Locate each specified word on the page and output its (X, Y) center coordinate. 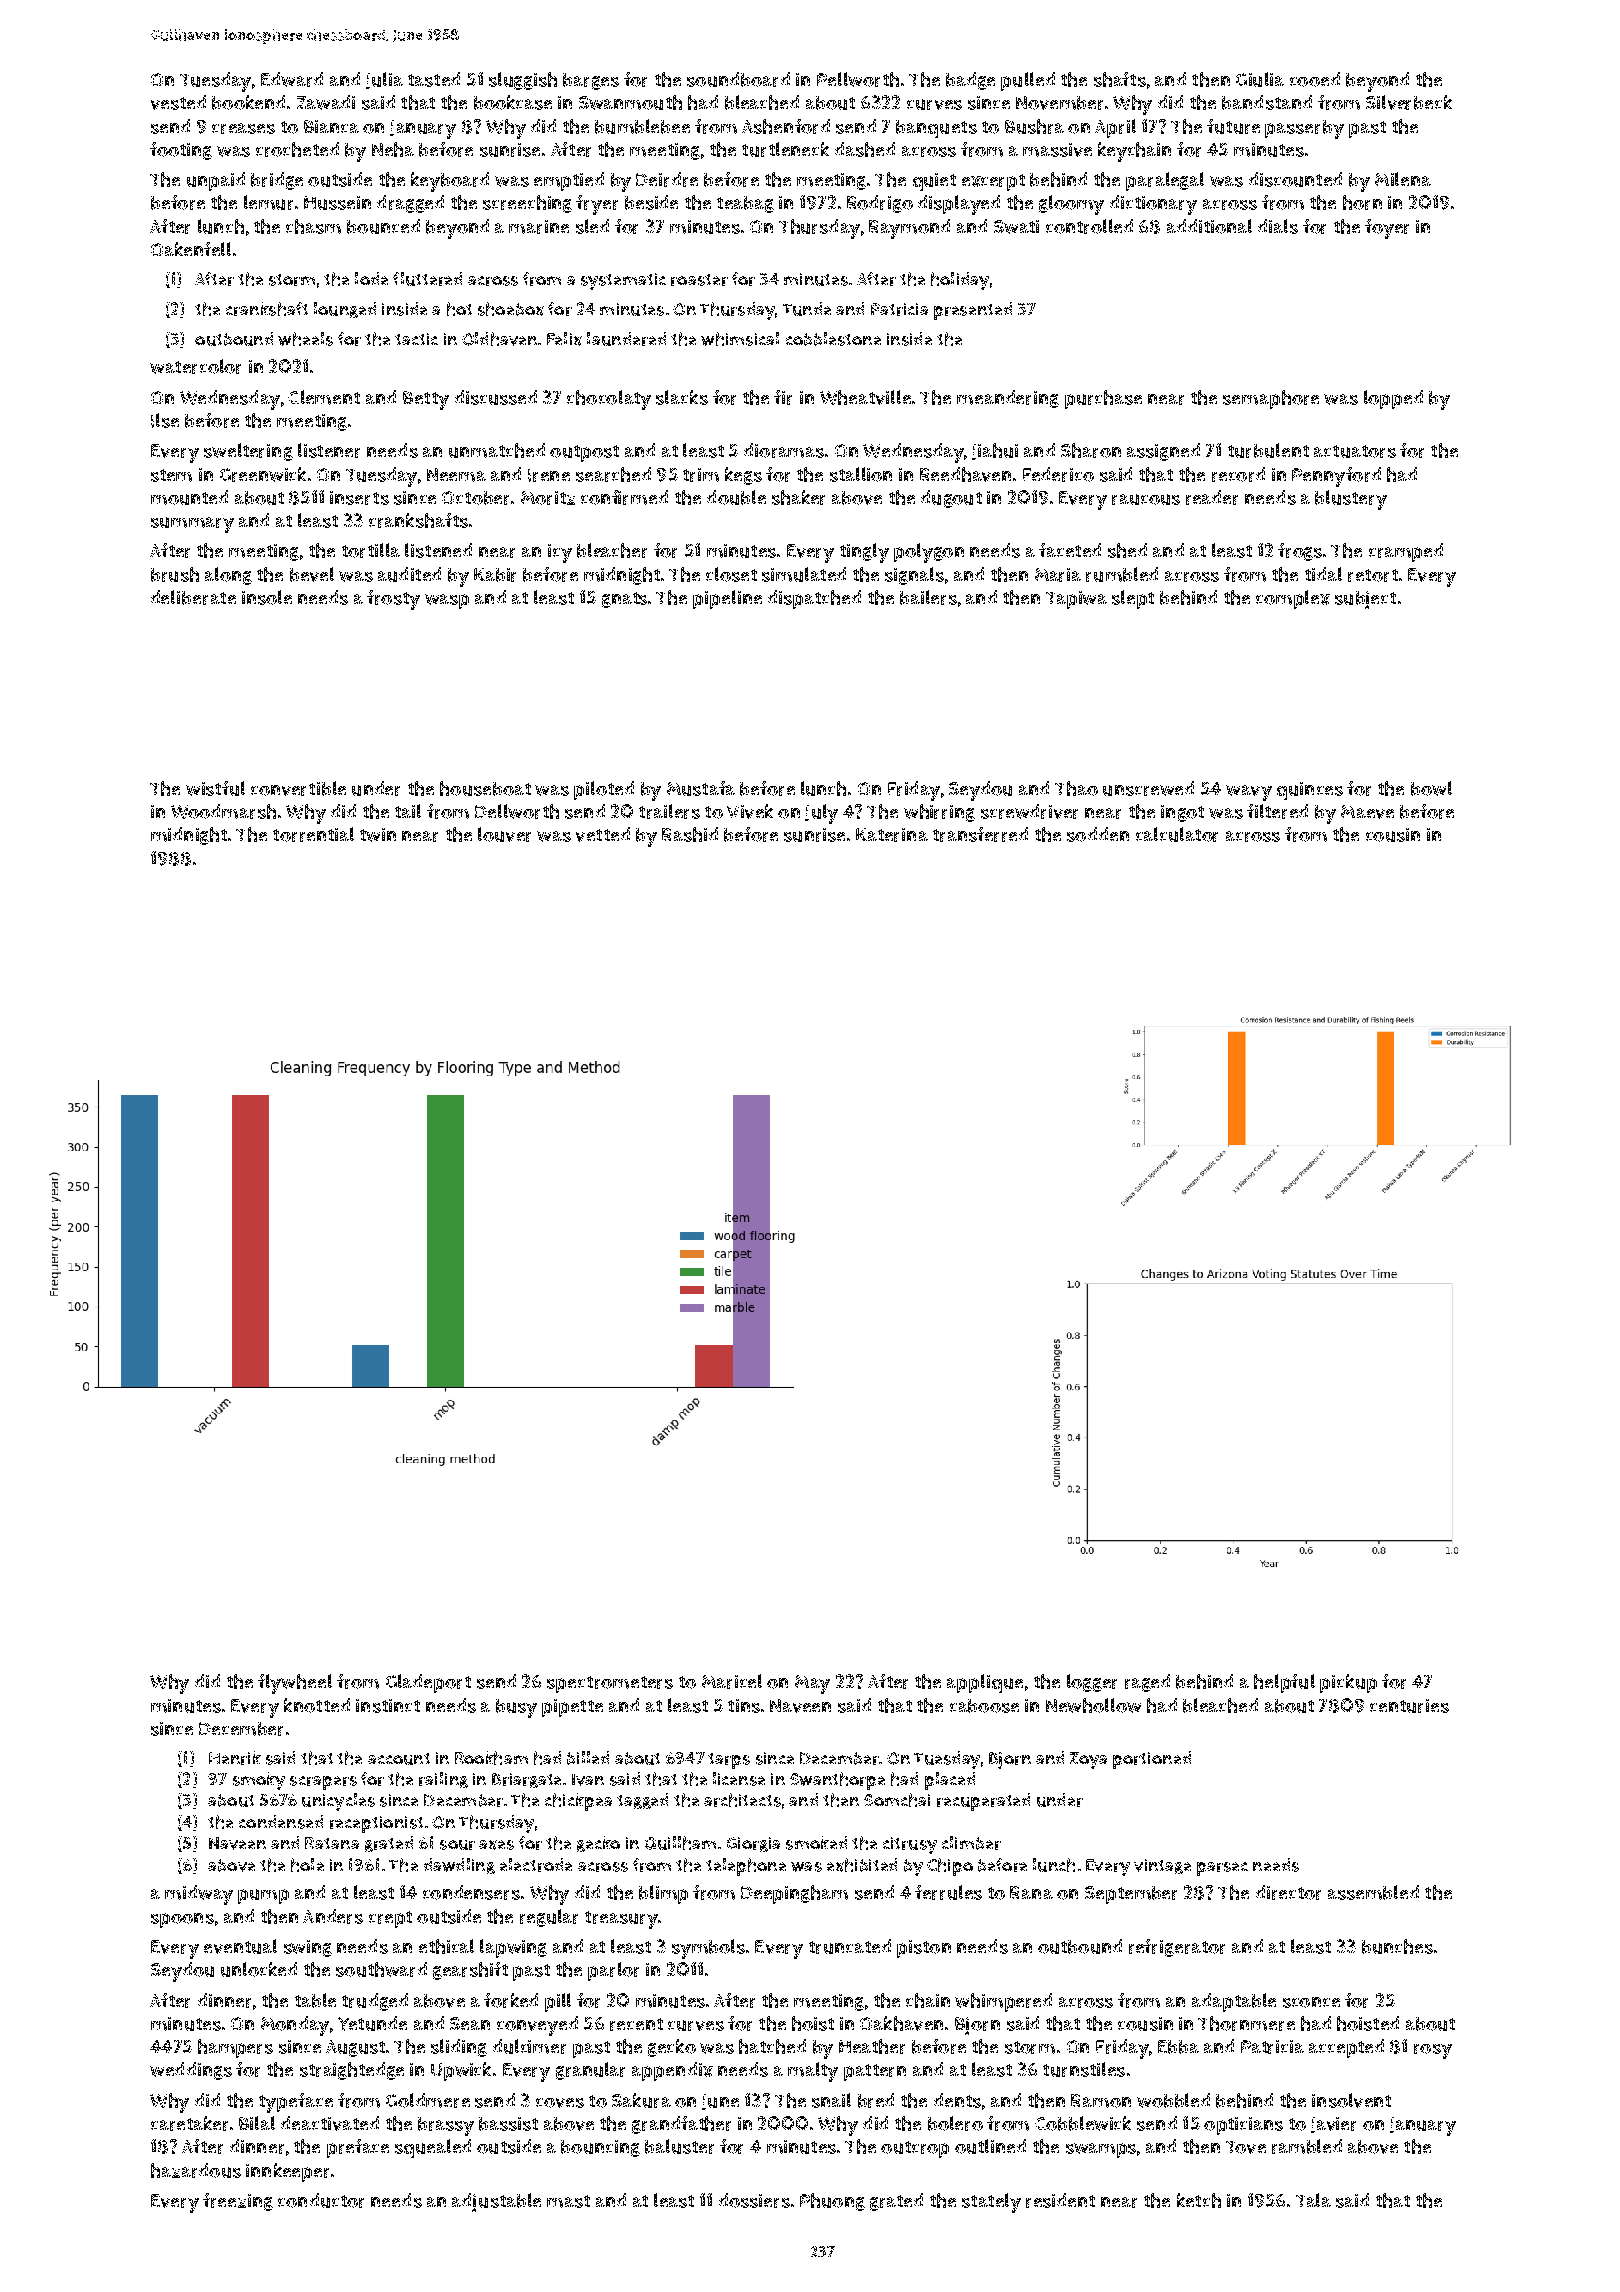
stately (991, 2203)
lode (371, 278)
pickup (1348, 1683)
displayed (959, 205)
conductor (321, 2200)
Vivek (750, 811)
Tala (1313, 2200)
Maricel (732, 1681)
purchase (1103, 399)
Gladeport (428, 1683)
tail (408, 811)
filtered (1277, 811)
